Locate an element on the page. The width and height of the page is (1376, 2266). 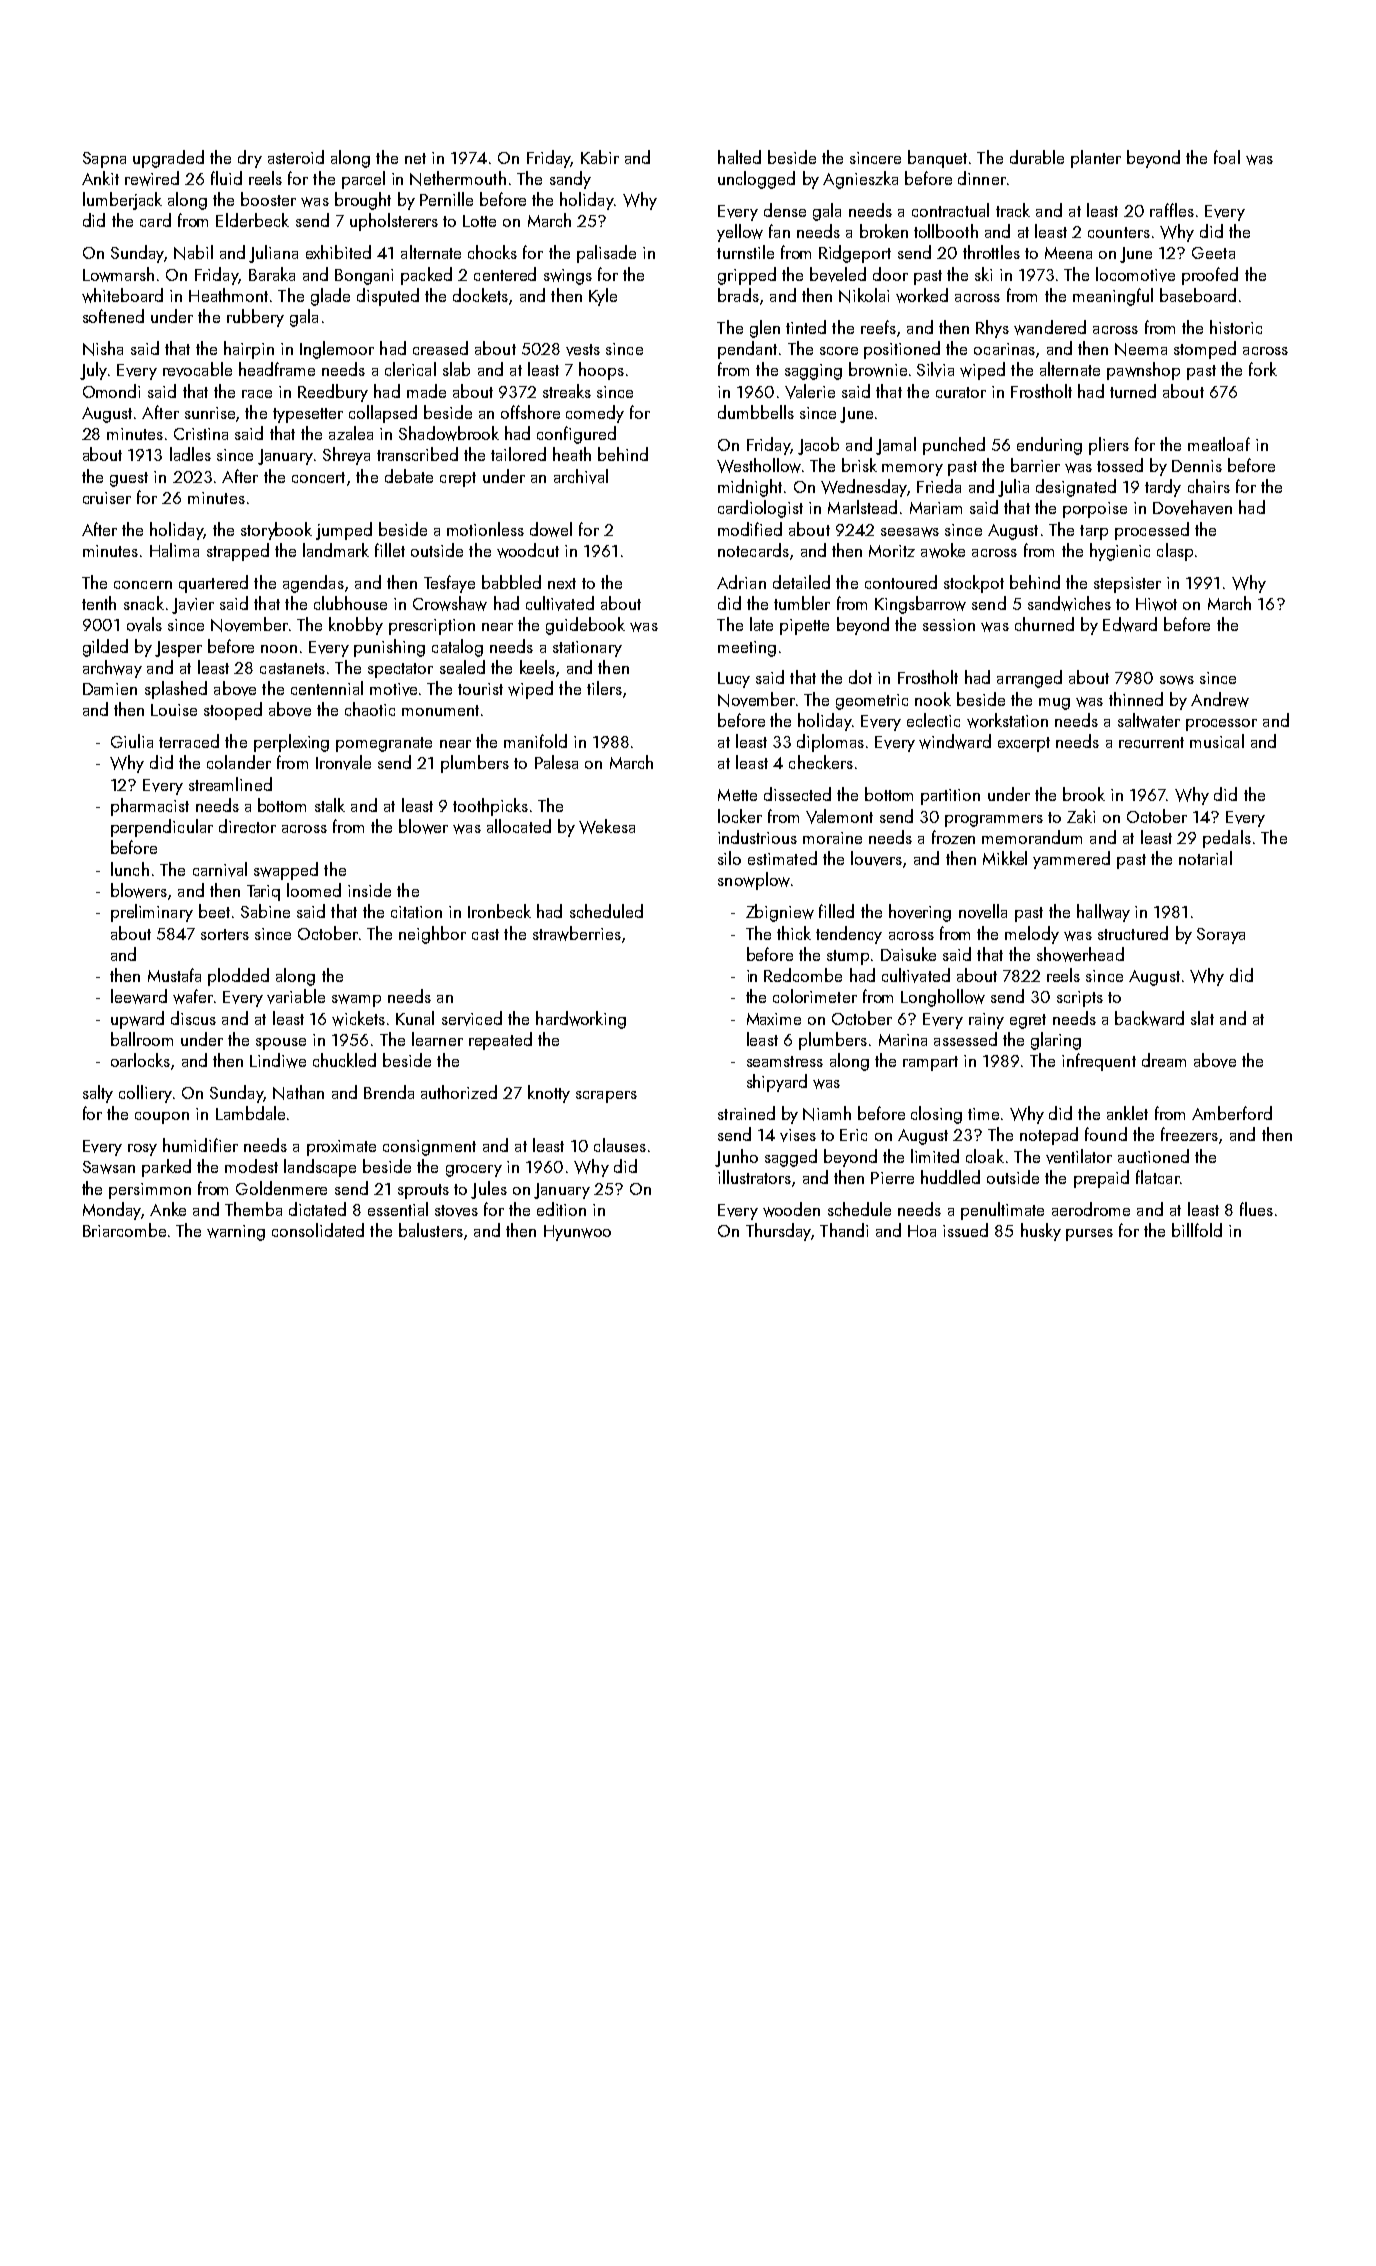
counters is located at coordinates (1119, 232).
